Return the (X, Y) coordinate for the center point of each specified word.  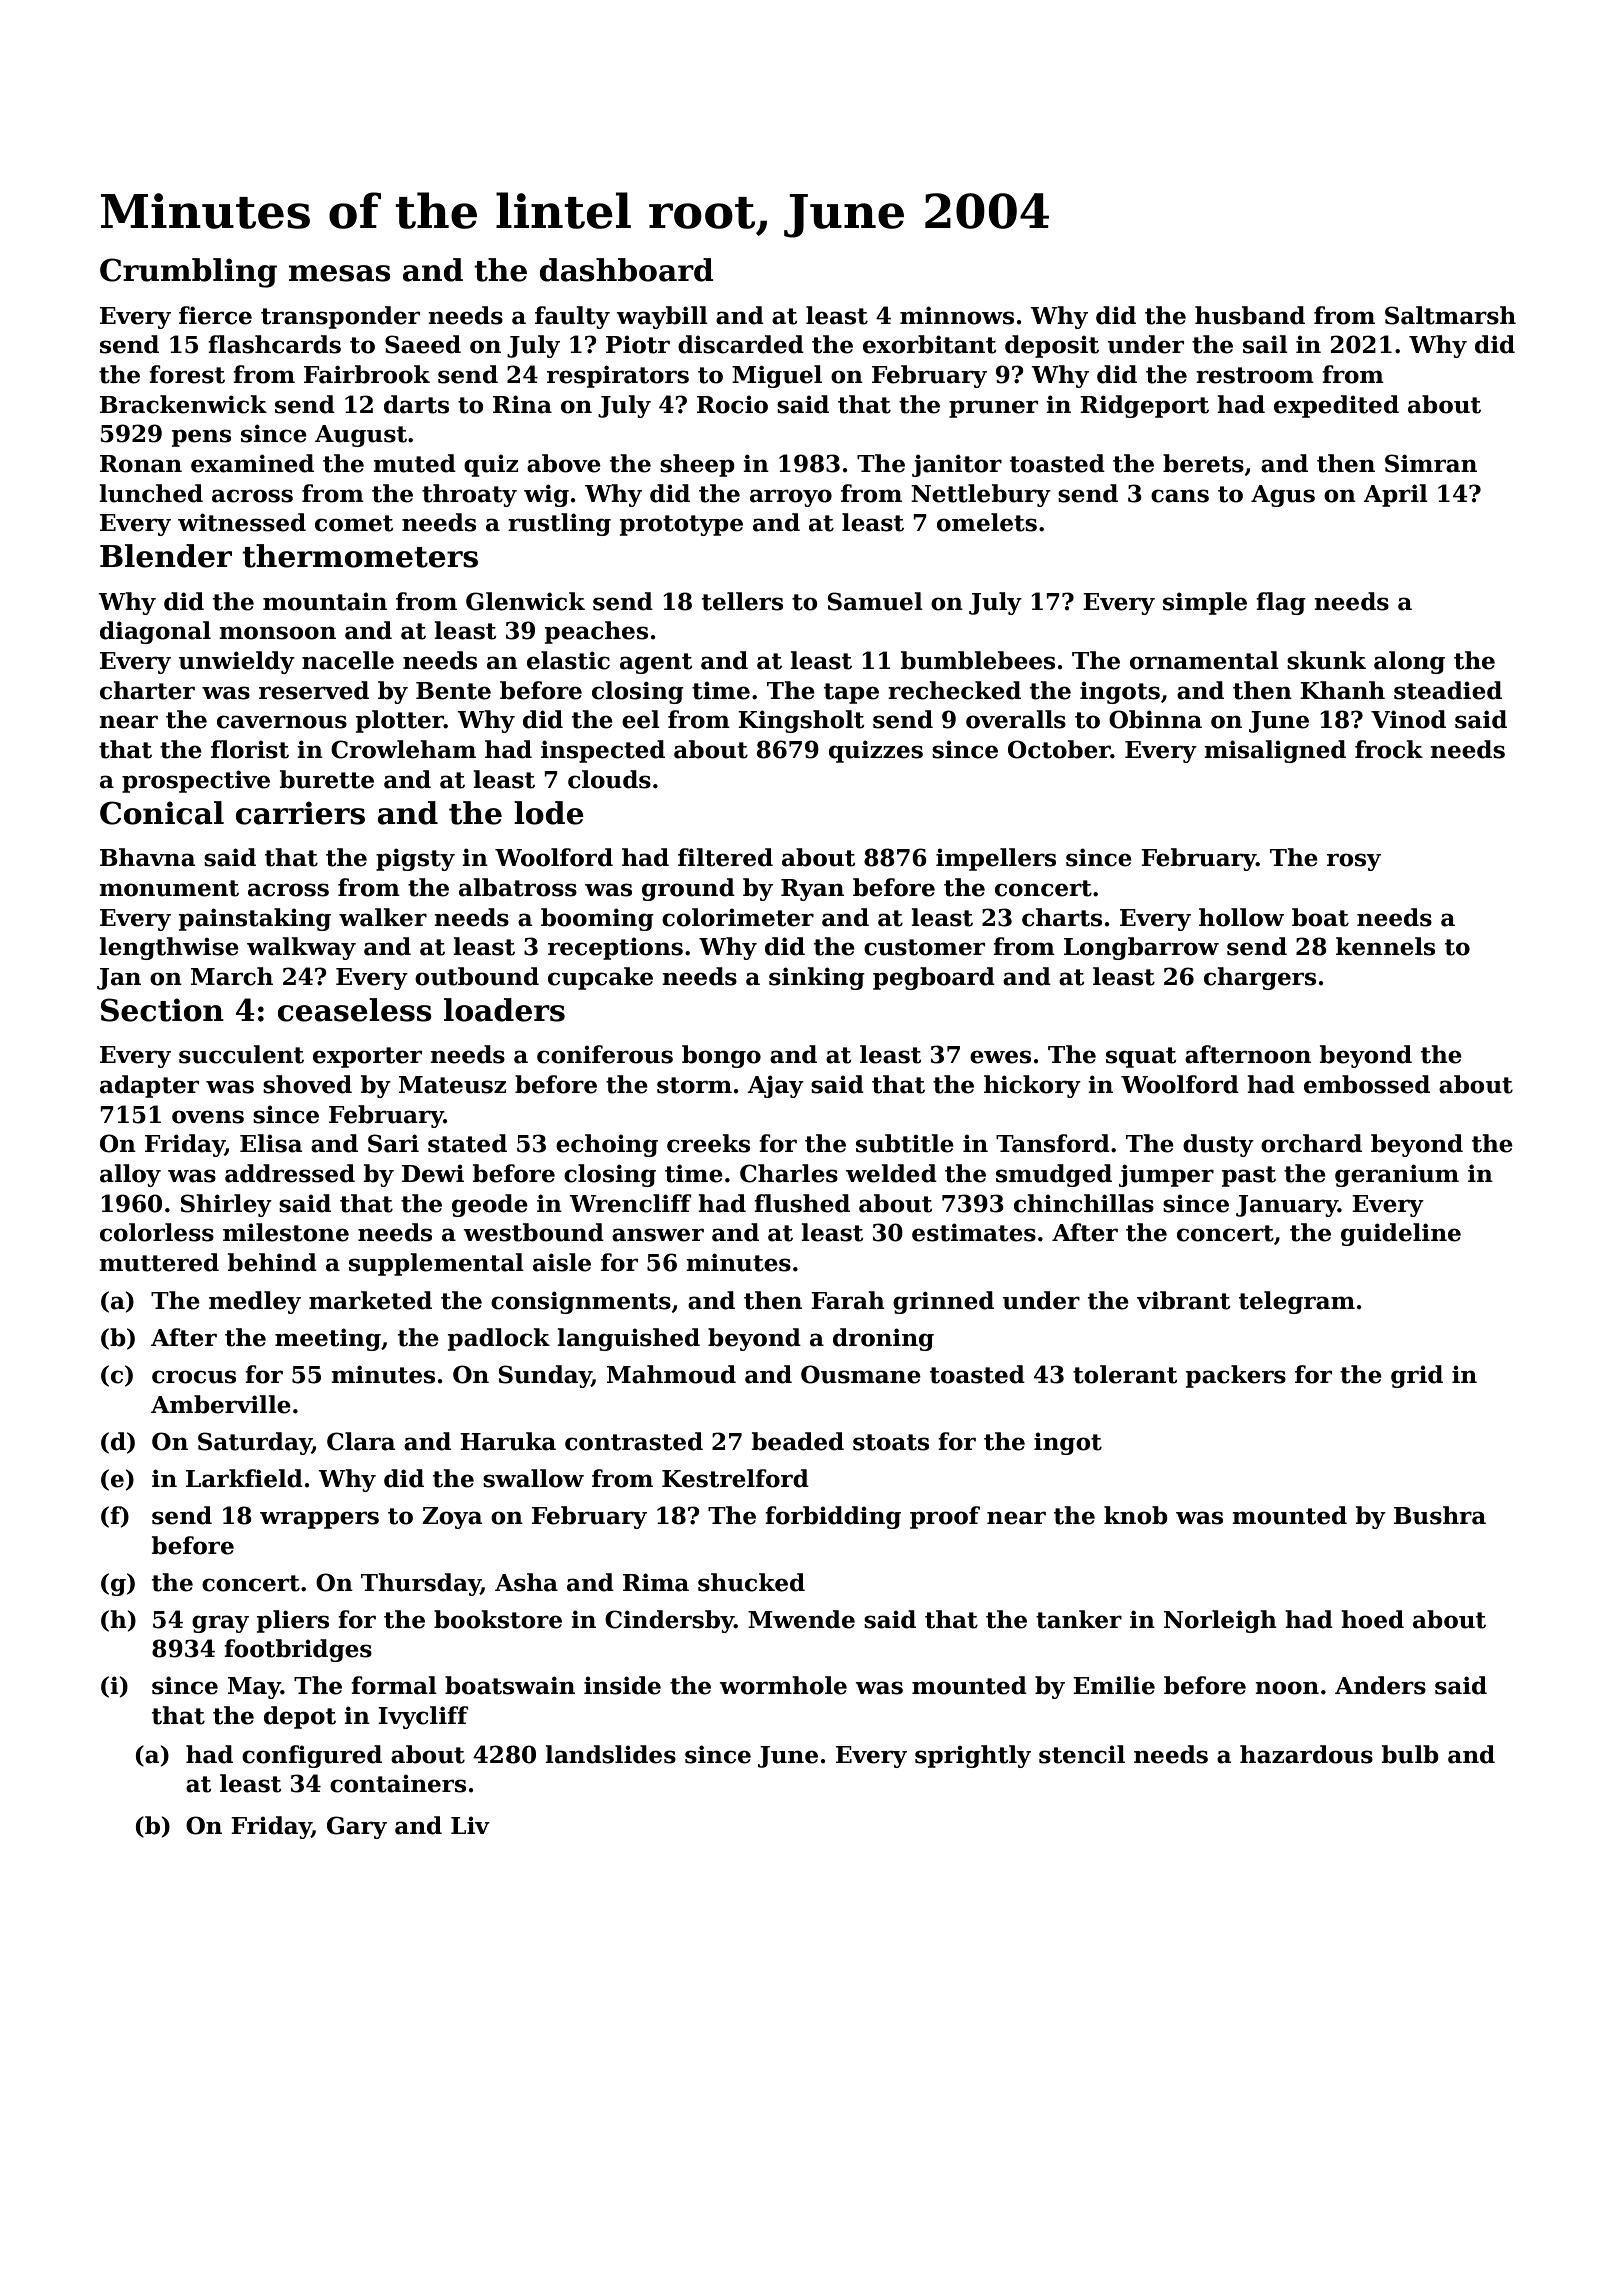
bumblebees (978, 660)
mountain (325, 601)
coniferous (605, 1054)
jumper (1166, 1175)
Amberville (221, 1404)
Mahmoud (671, 1374)
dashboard (626, 270)
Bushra (1440, 1515)
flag (1281, 603)
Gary (357, 1827)
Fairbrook (367, 374)
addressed (290, 1173)
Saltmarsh (1450, 315)
